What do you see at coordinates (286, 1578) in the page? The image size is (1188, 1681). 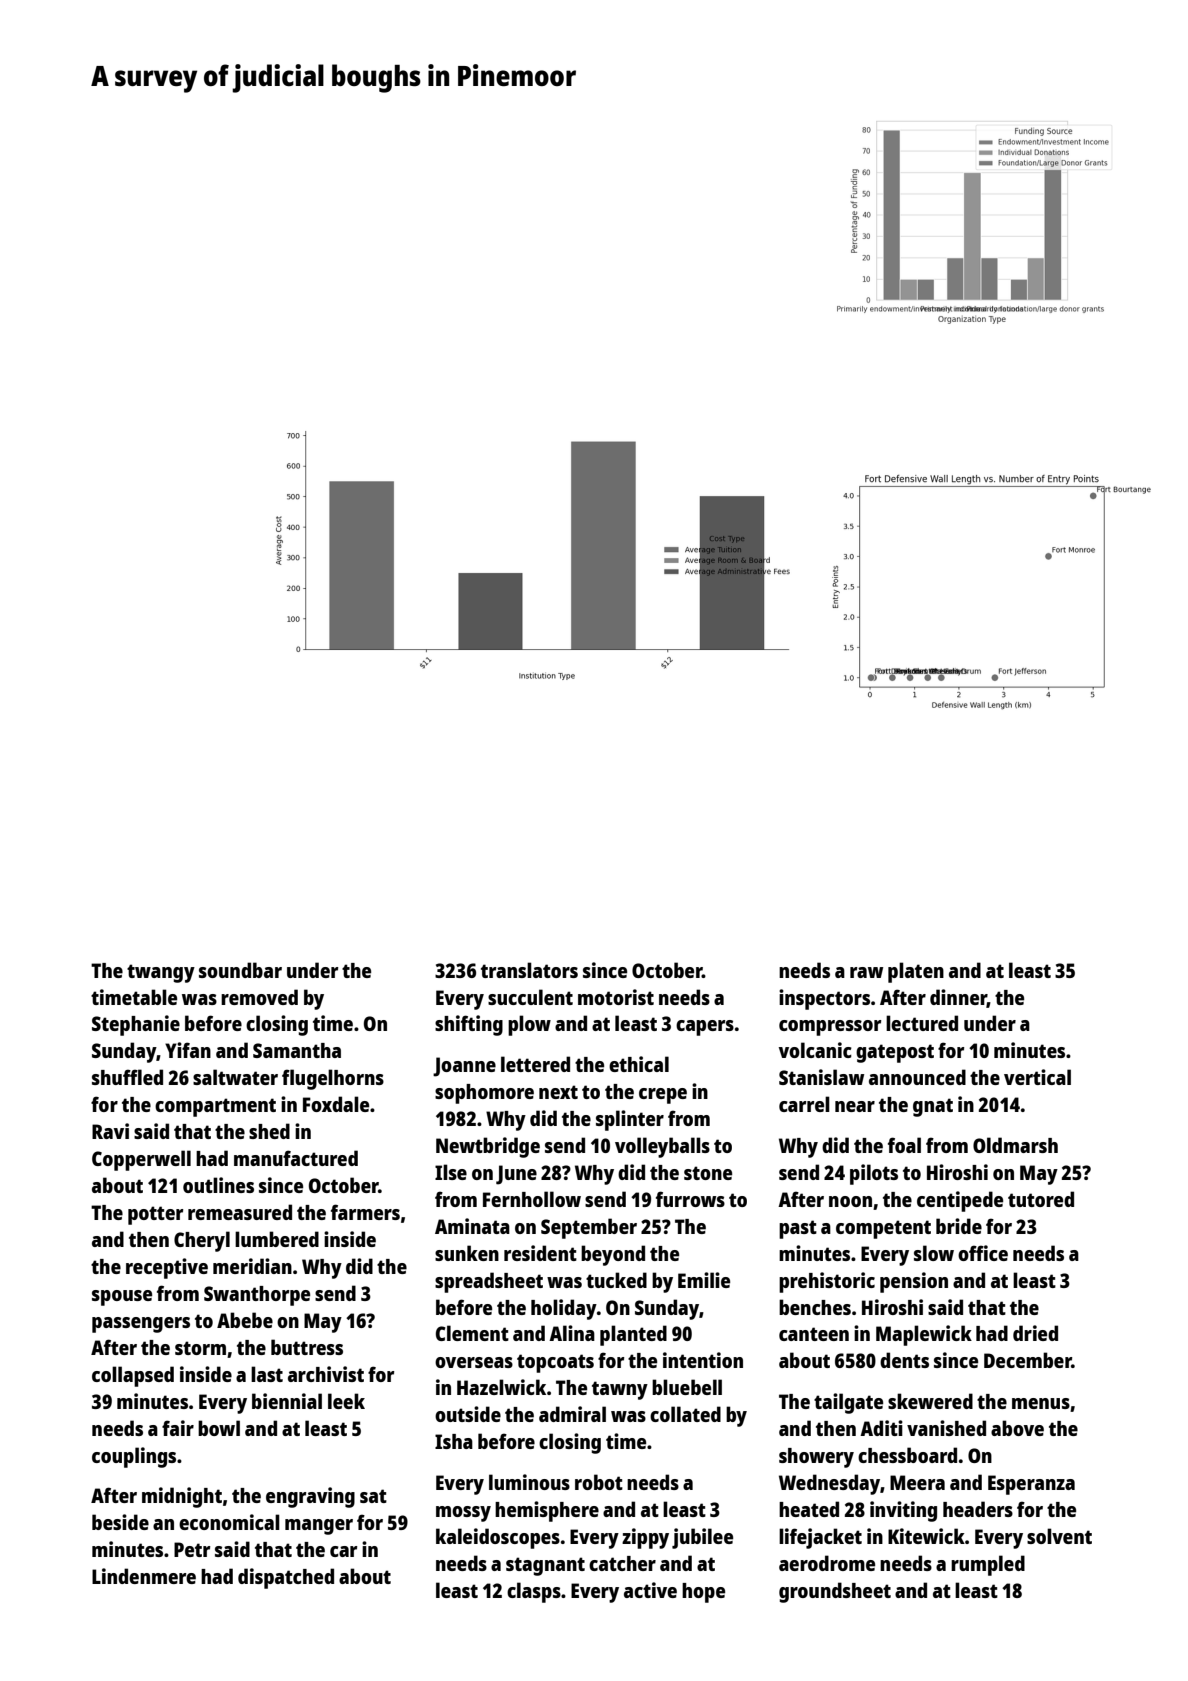 I see `dispatched` at bounding box center [286, 1578].
